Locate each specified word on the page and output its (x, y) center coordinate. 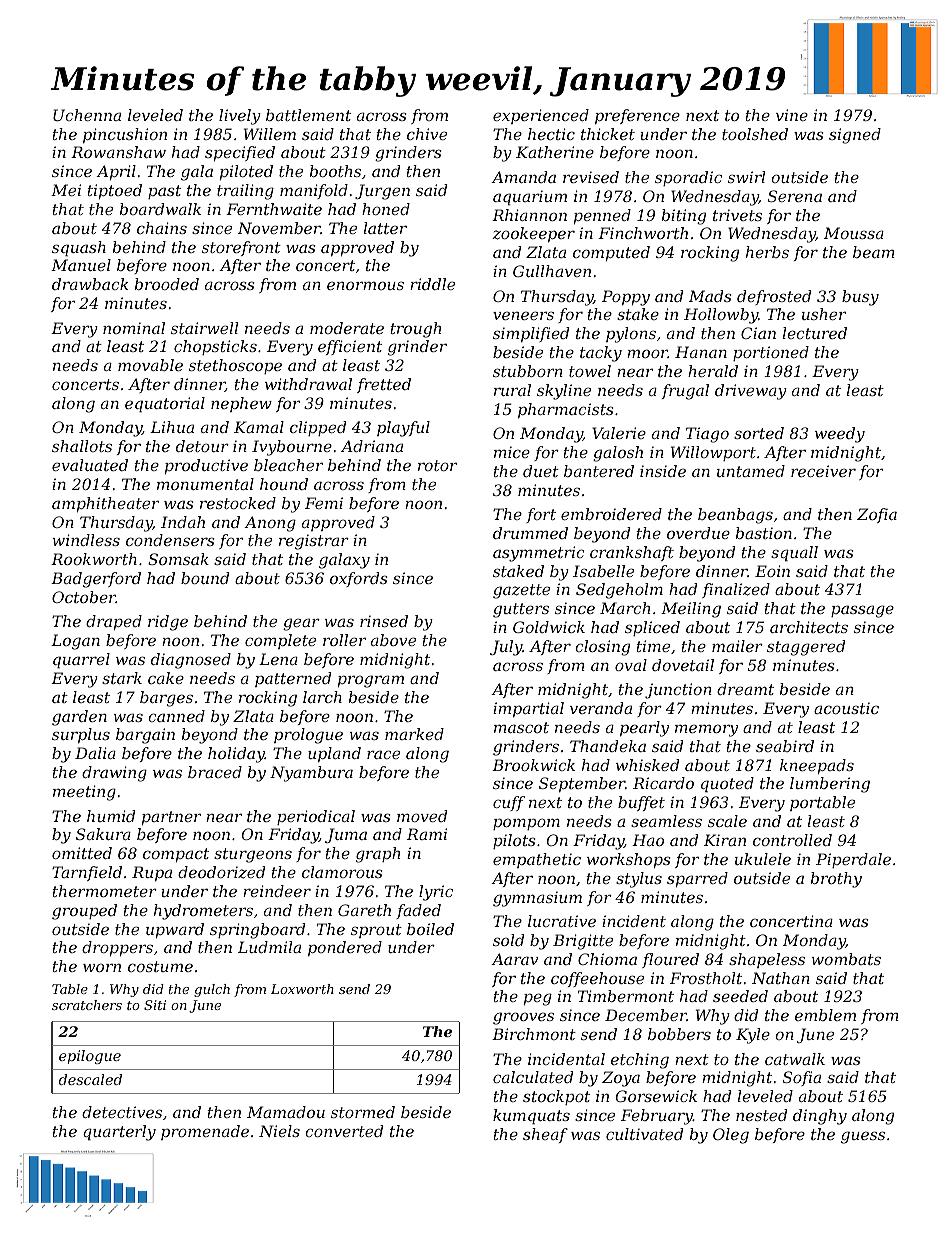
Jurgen (382, 192)
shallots (82, 446)
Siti (155, 1005)
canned (176, 716)
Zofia (877, 515)
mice (512, 452)
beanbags (735, 516)
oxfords (359, 579)
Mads (710, 296)
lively (240, 117)
